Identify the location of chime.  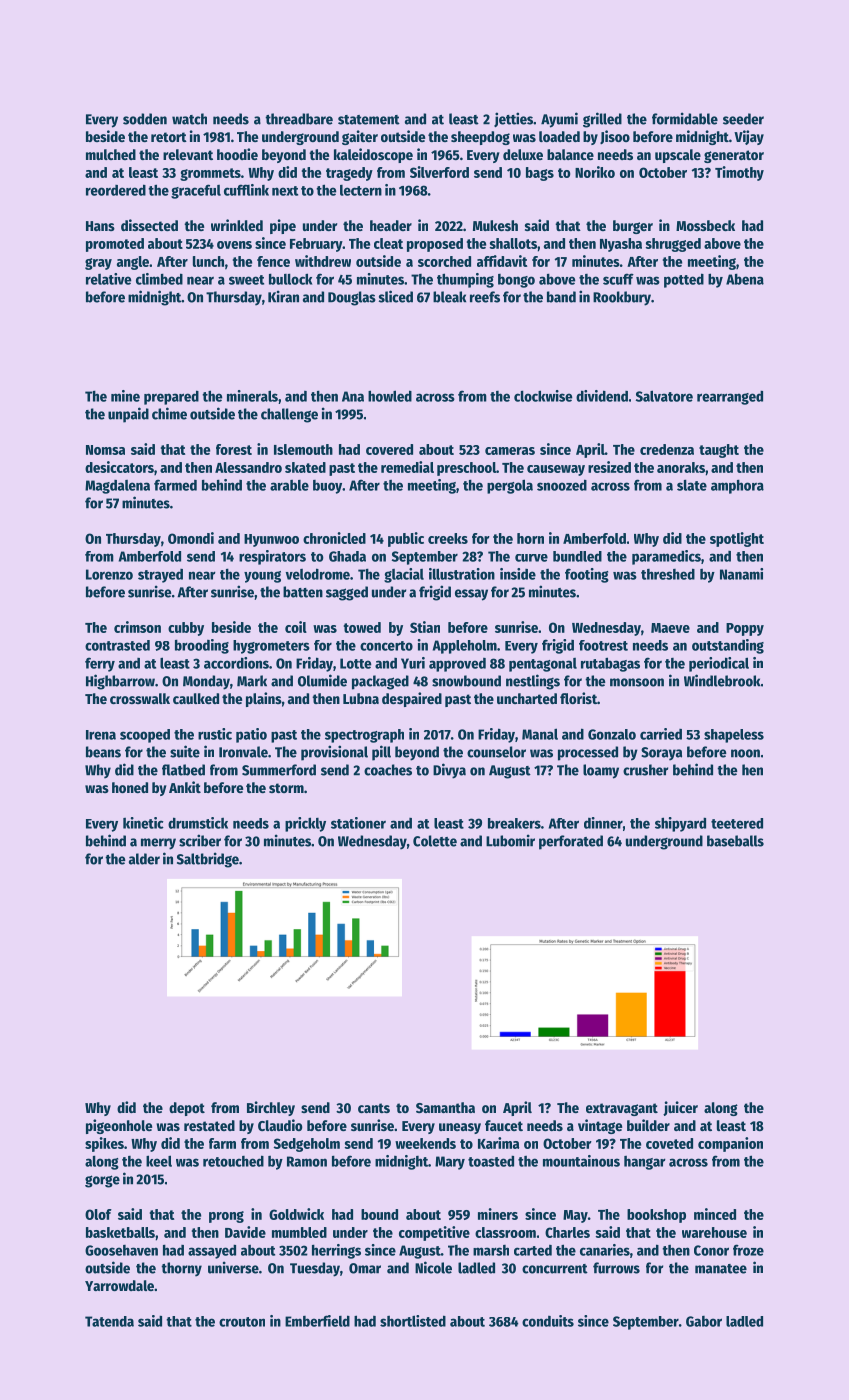
(169, 413).
